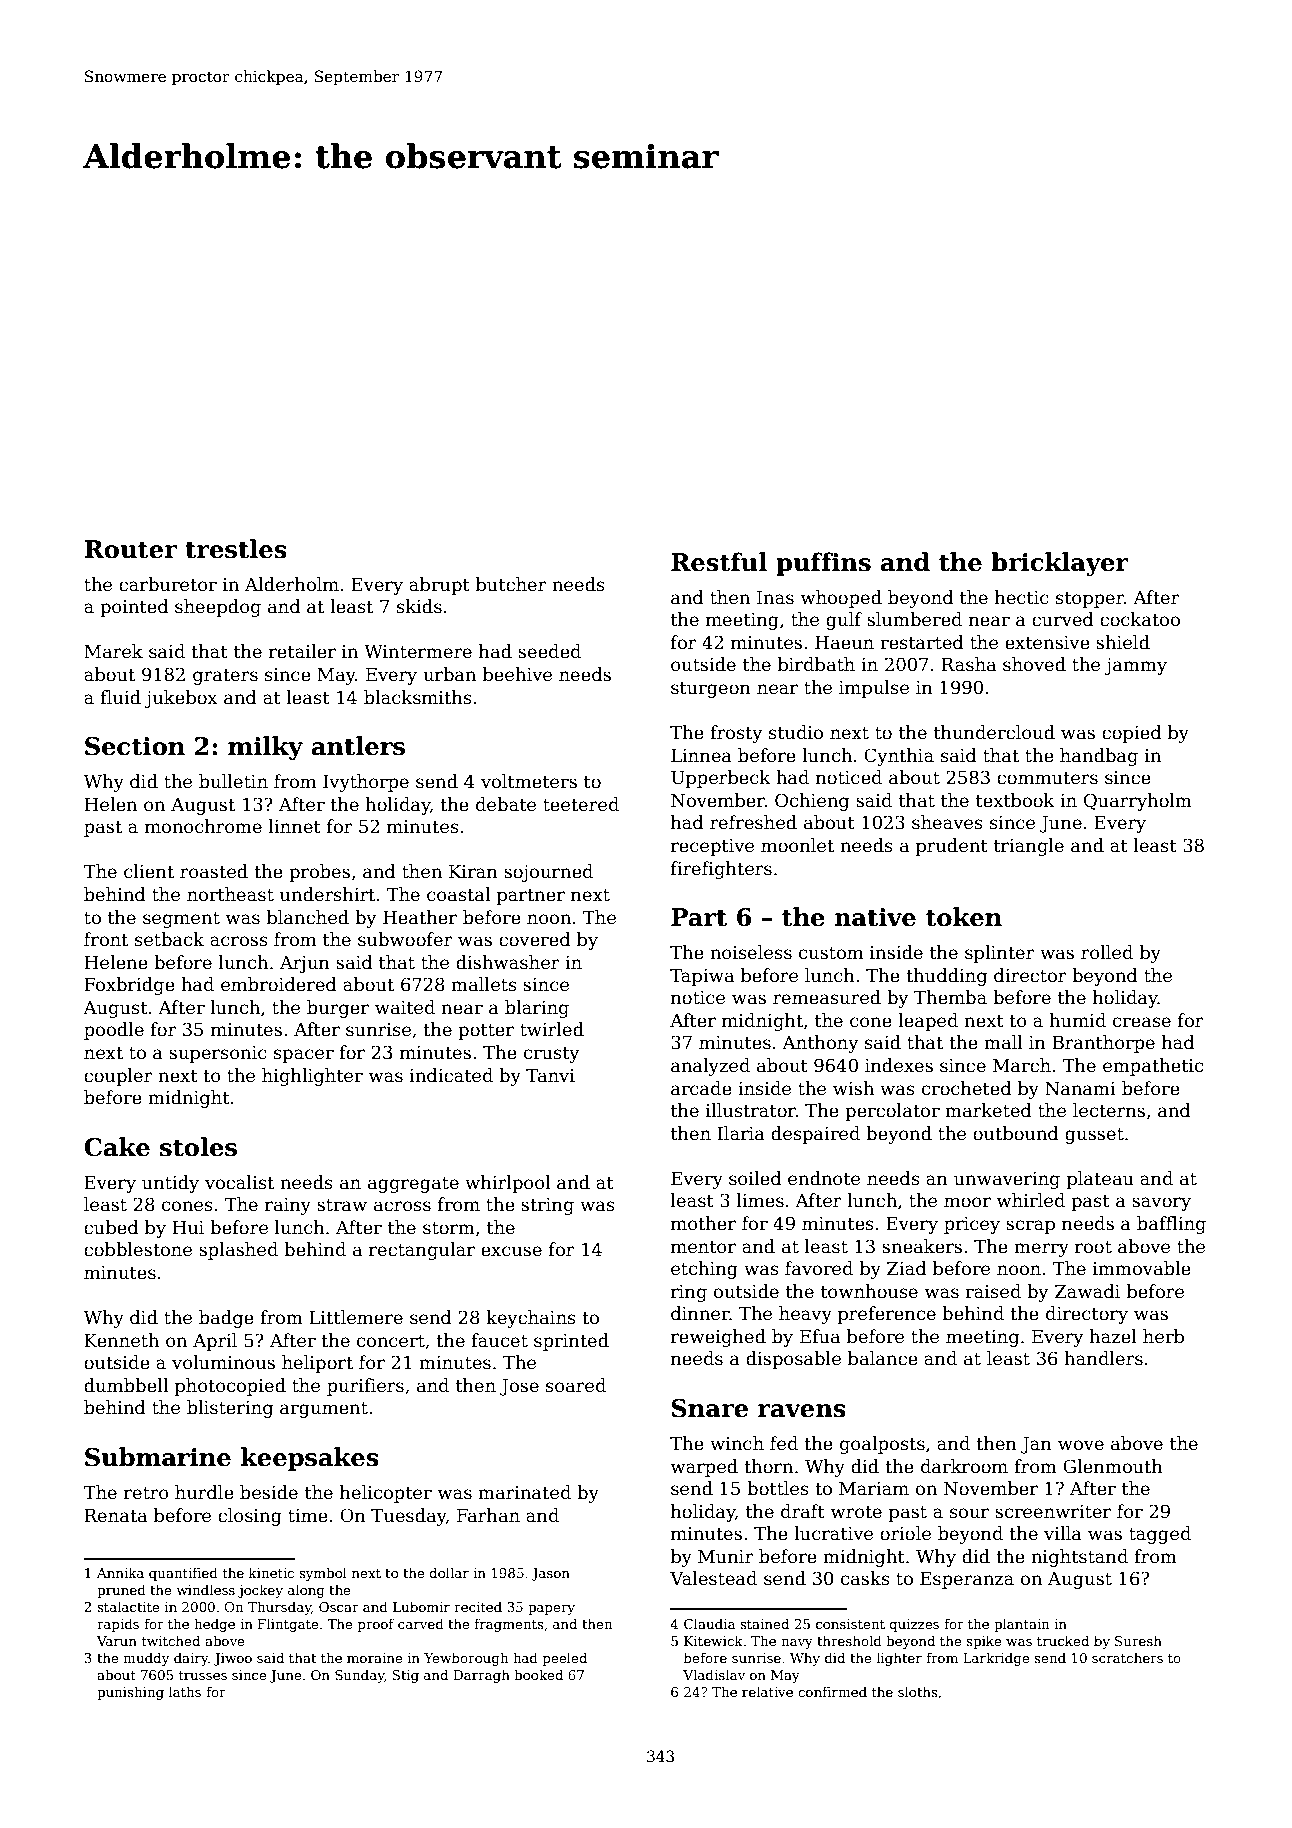 This document has height=1828, width=1292. What do you see at coordinates (113, 651) in the document?
I see `Marek` at bounding box center [113, 651].
